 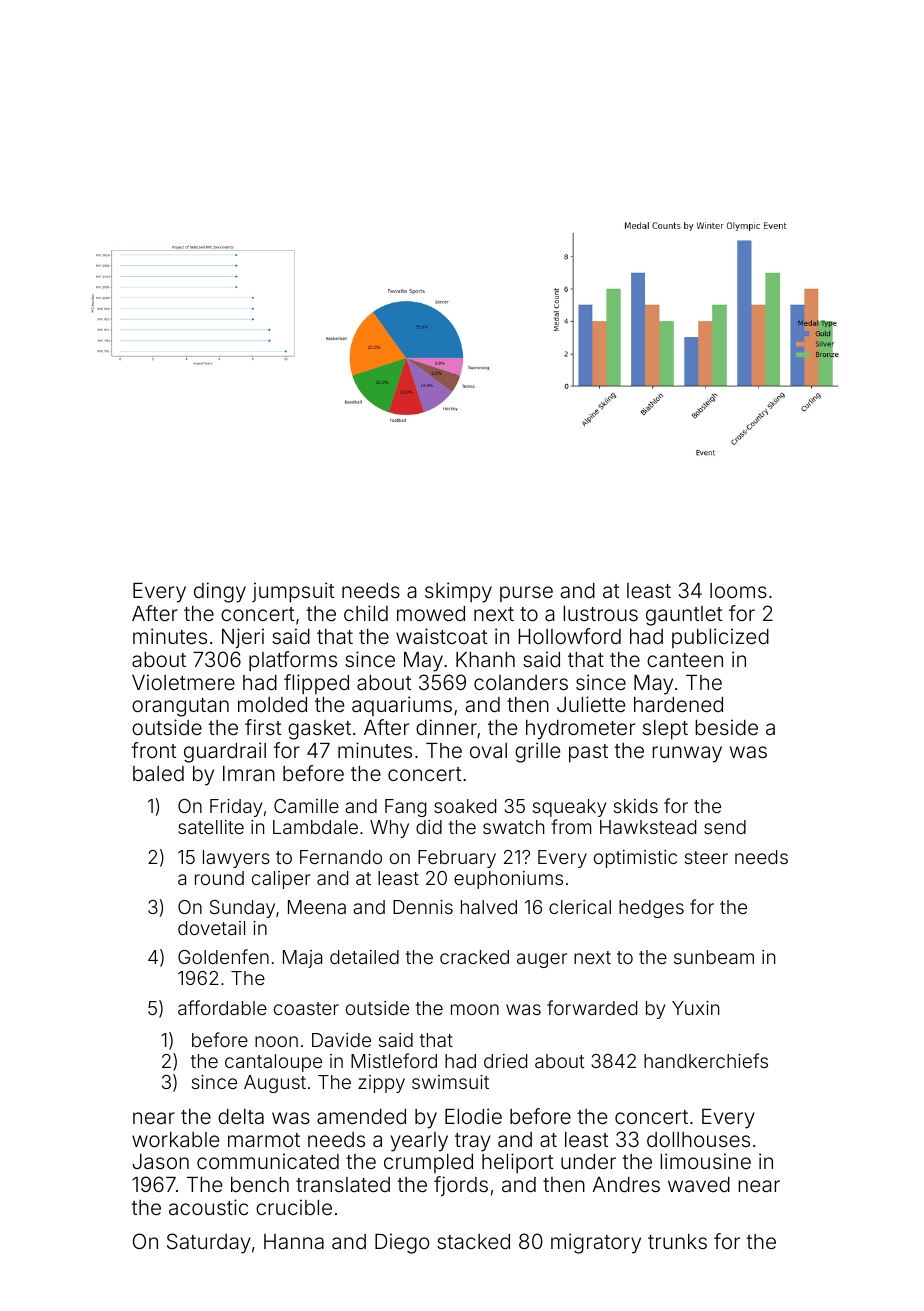 What do you see at coordinates (698, 1139) in the page?
I see `dollhouses` at bounding box center [698, 1139].
